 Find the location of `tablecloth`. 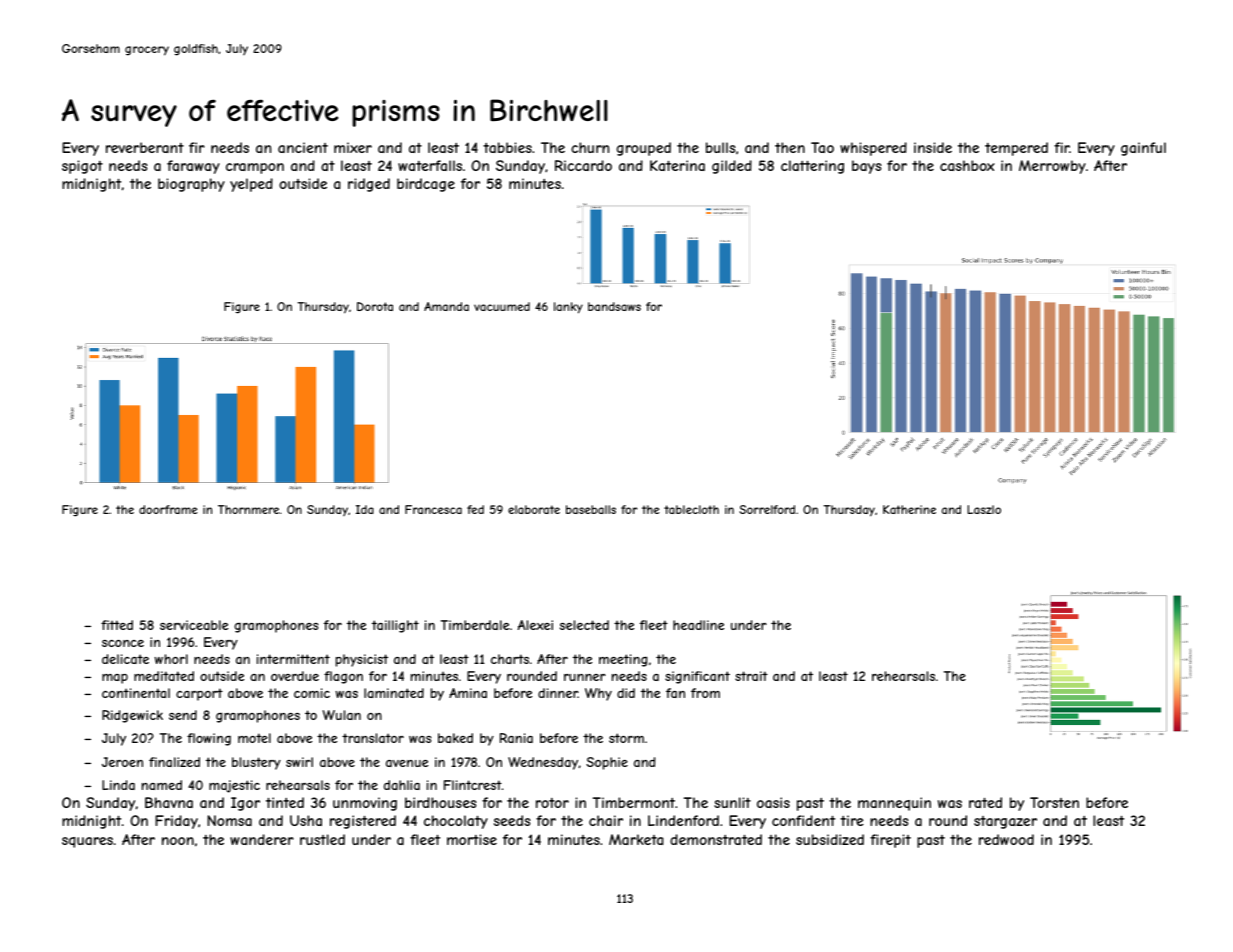

tablecloth is located at coordinates (691, 509).
